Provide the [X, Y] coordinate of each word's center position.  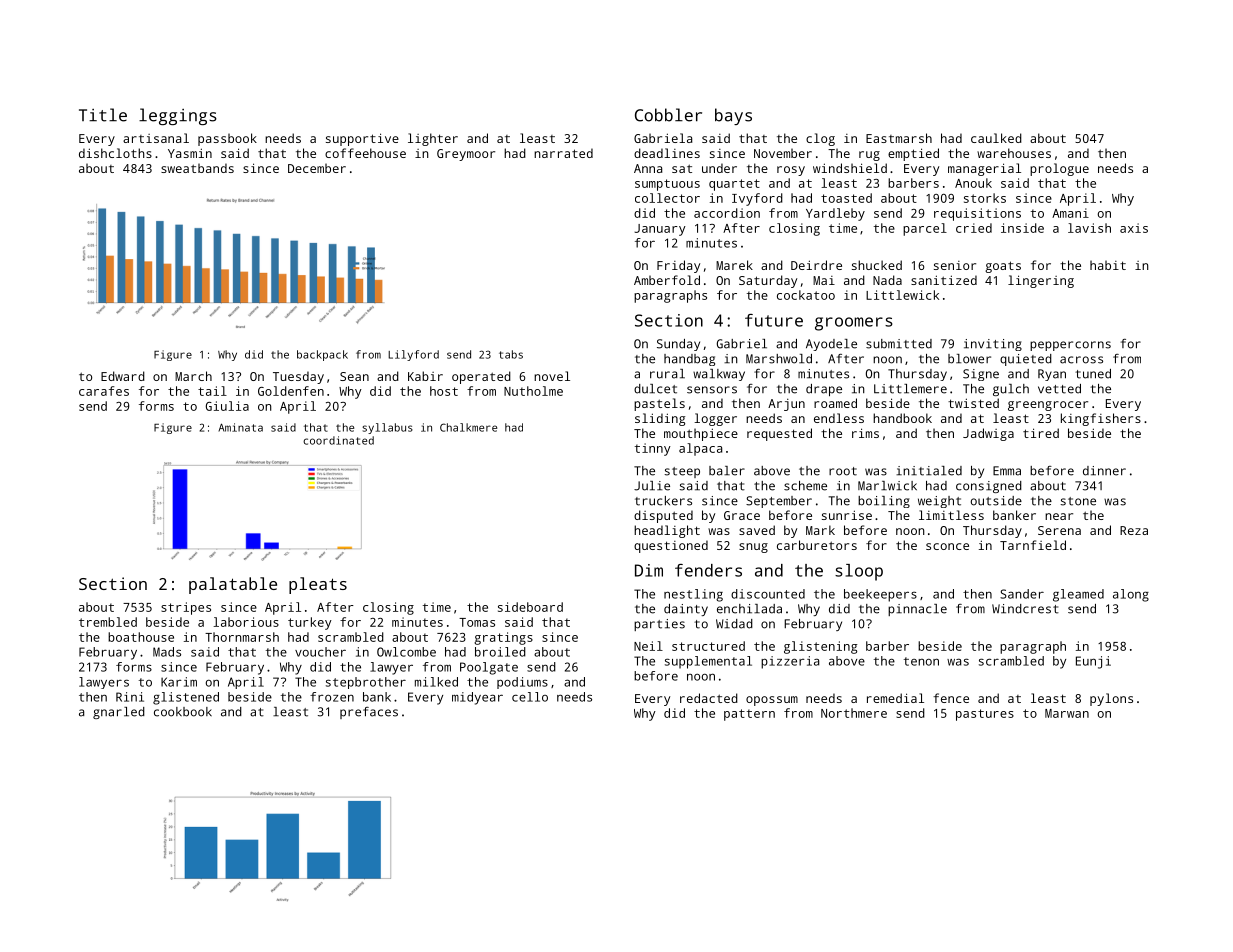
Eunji [1093, 662]
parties [659, 625]
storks [985, 198]
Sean [354, 376]
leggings [178, 116]
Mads [167, 652]
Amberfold [667, 280]
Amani [1070, 213]
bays [733, 116]
